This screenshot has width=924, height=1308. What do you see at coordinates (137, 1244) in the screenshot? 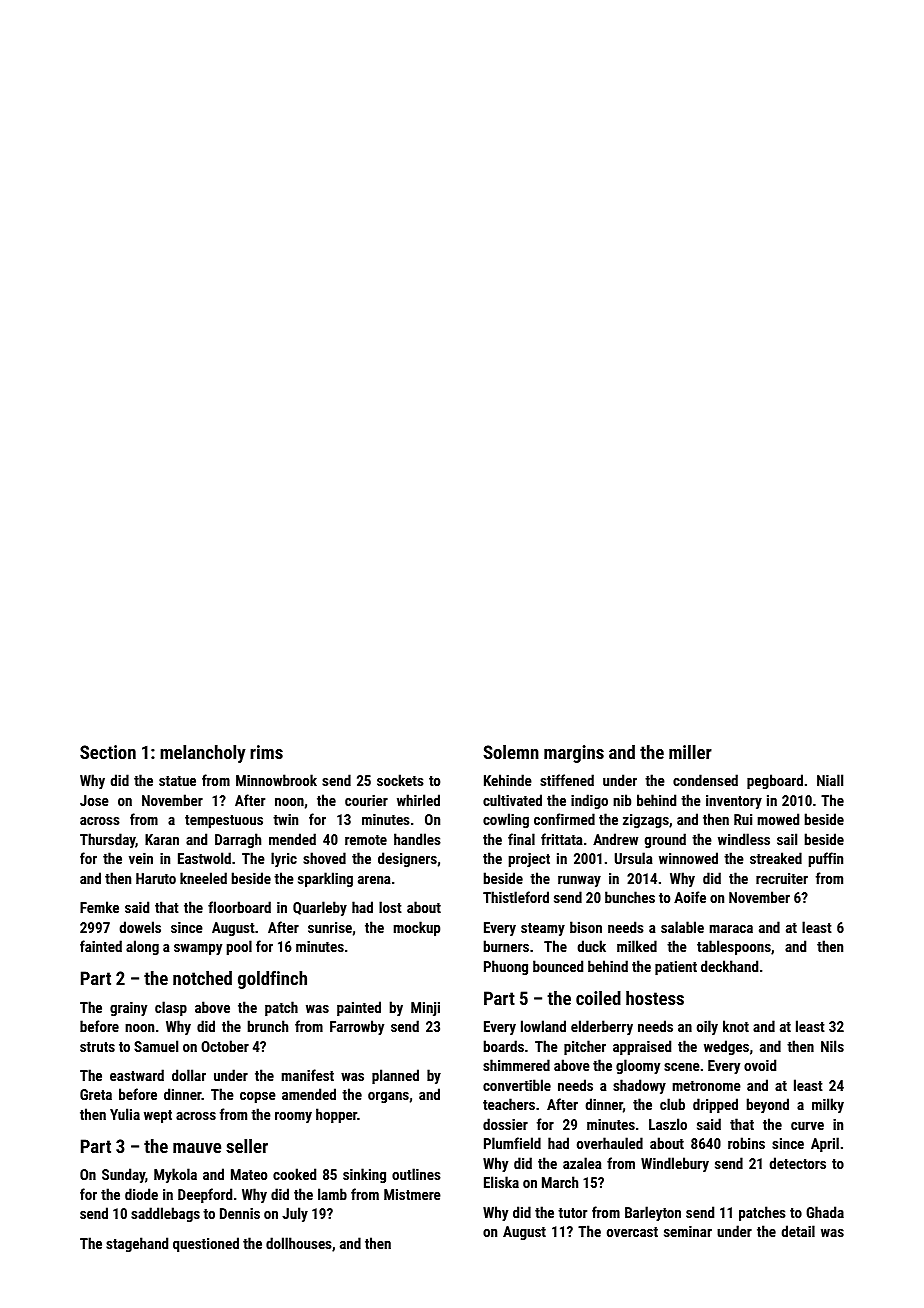
I see `stagehand` at bounding box center [137, 1244].
